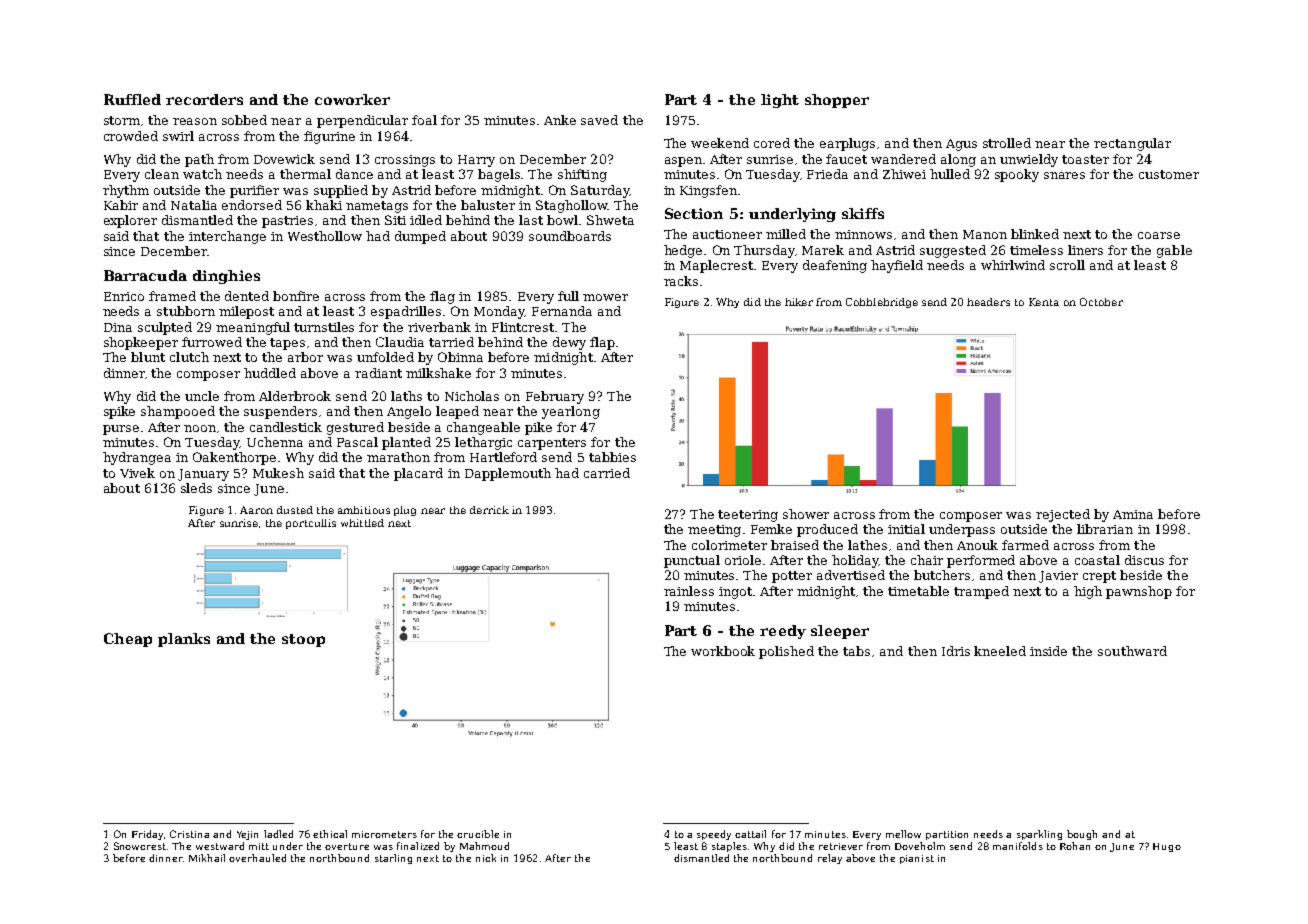  I want to click on Anouk, so click(977, 545).
